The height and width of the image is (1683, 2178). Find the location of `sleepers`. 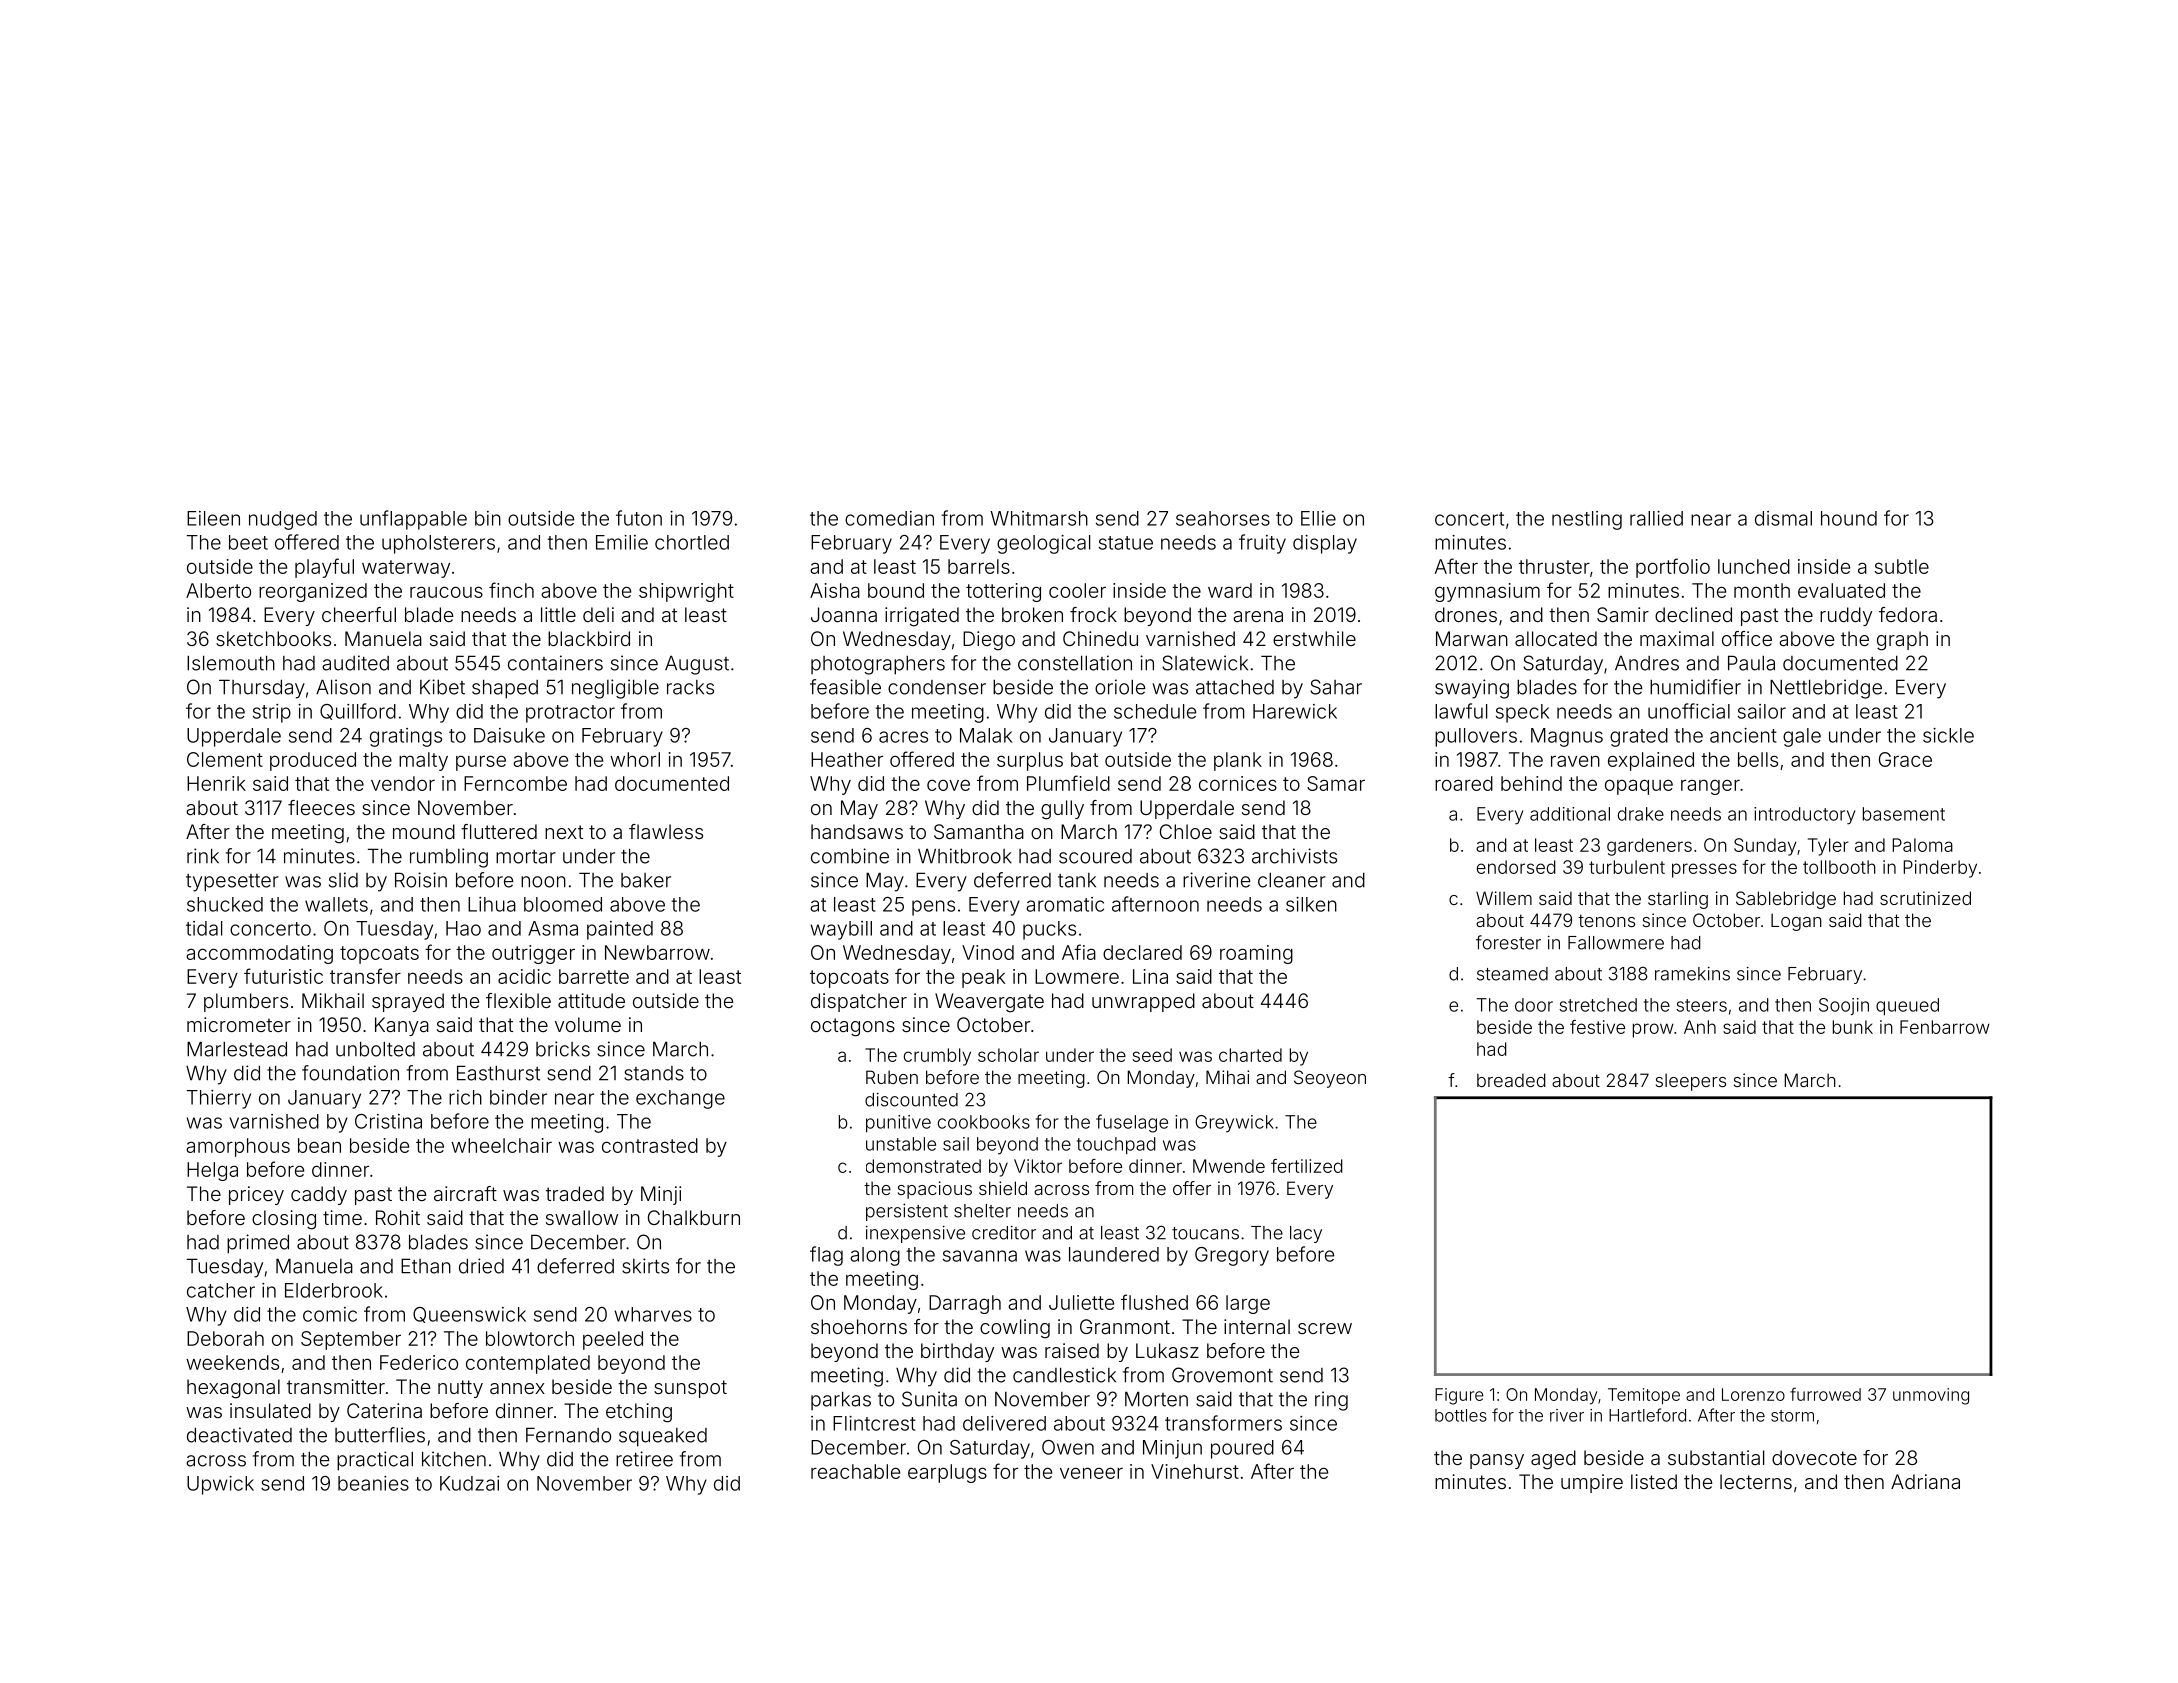

sleepers is located at coordinates (1691, 1082).
